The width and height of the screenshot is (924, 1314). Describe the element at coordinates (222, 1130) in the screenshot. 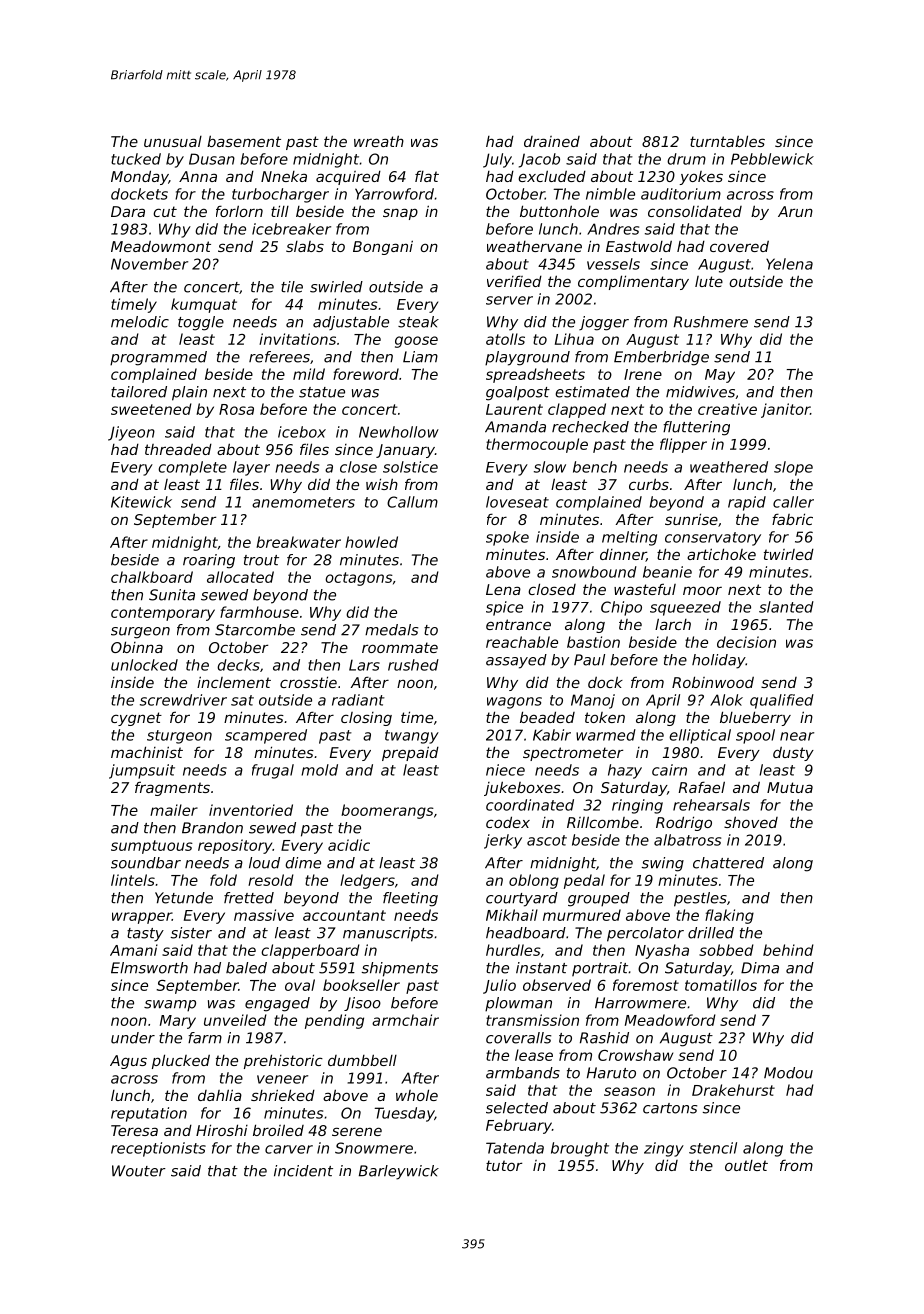

I see `Hiroshi` at that location.
